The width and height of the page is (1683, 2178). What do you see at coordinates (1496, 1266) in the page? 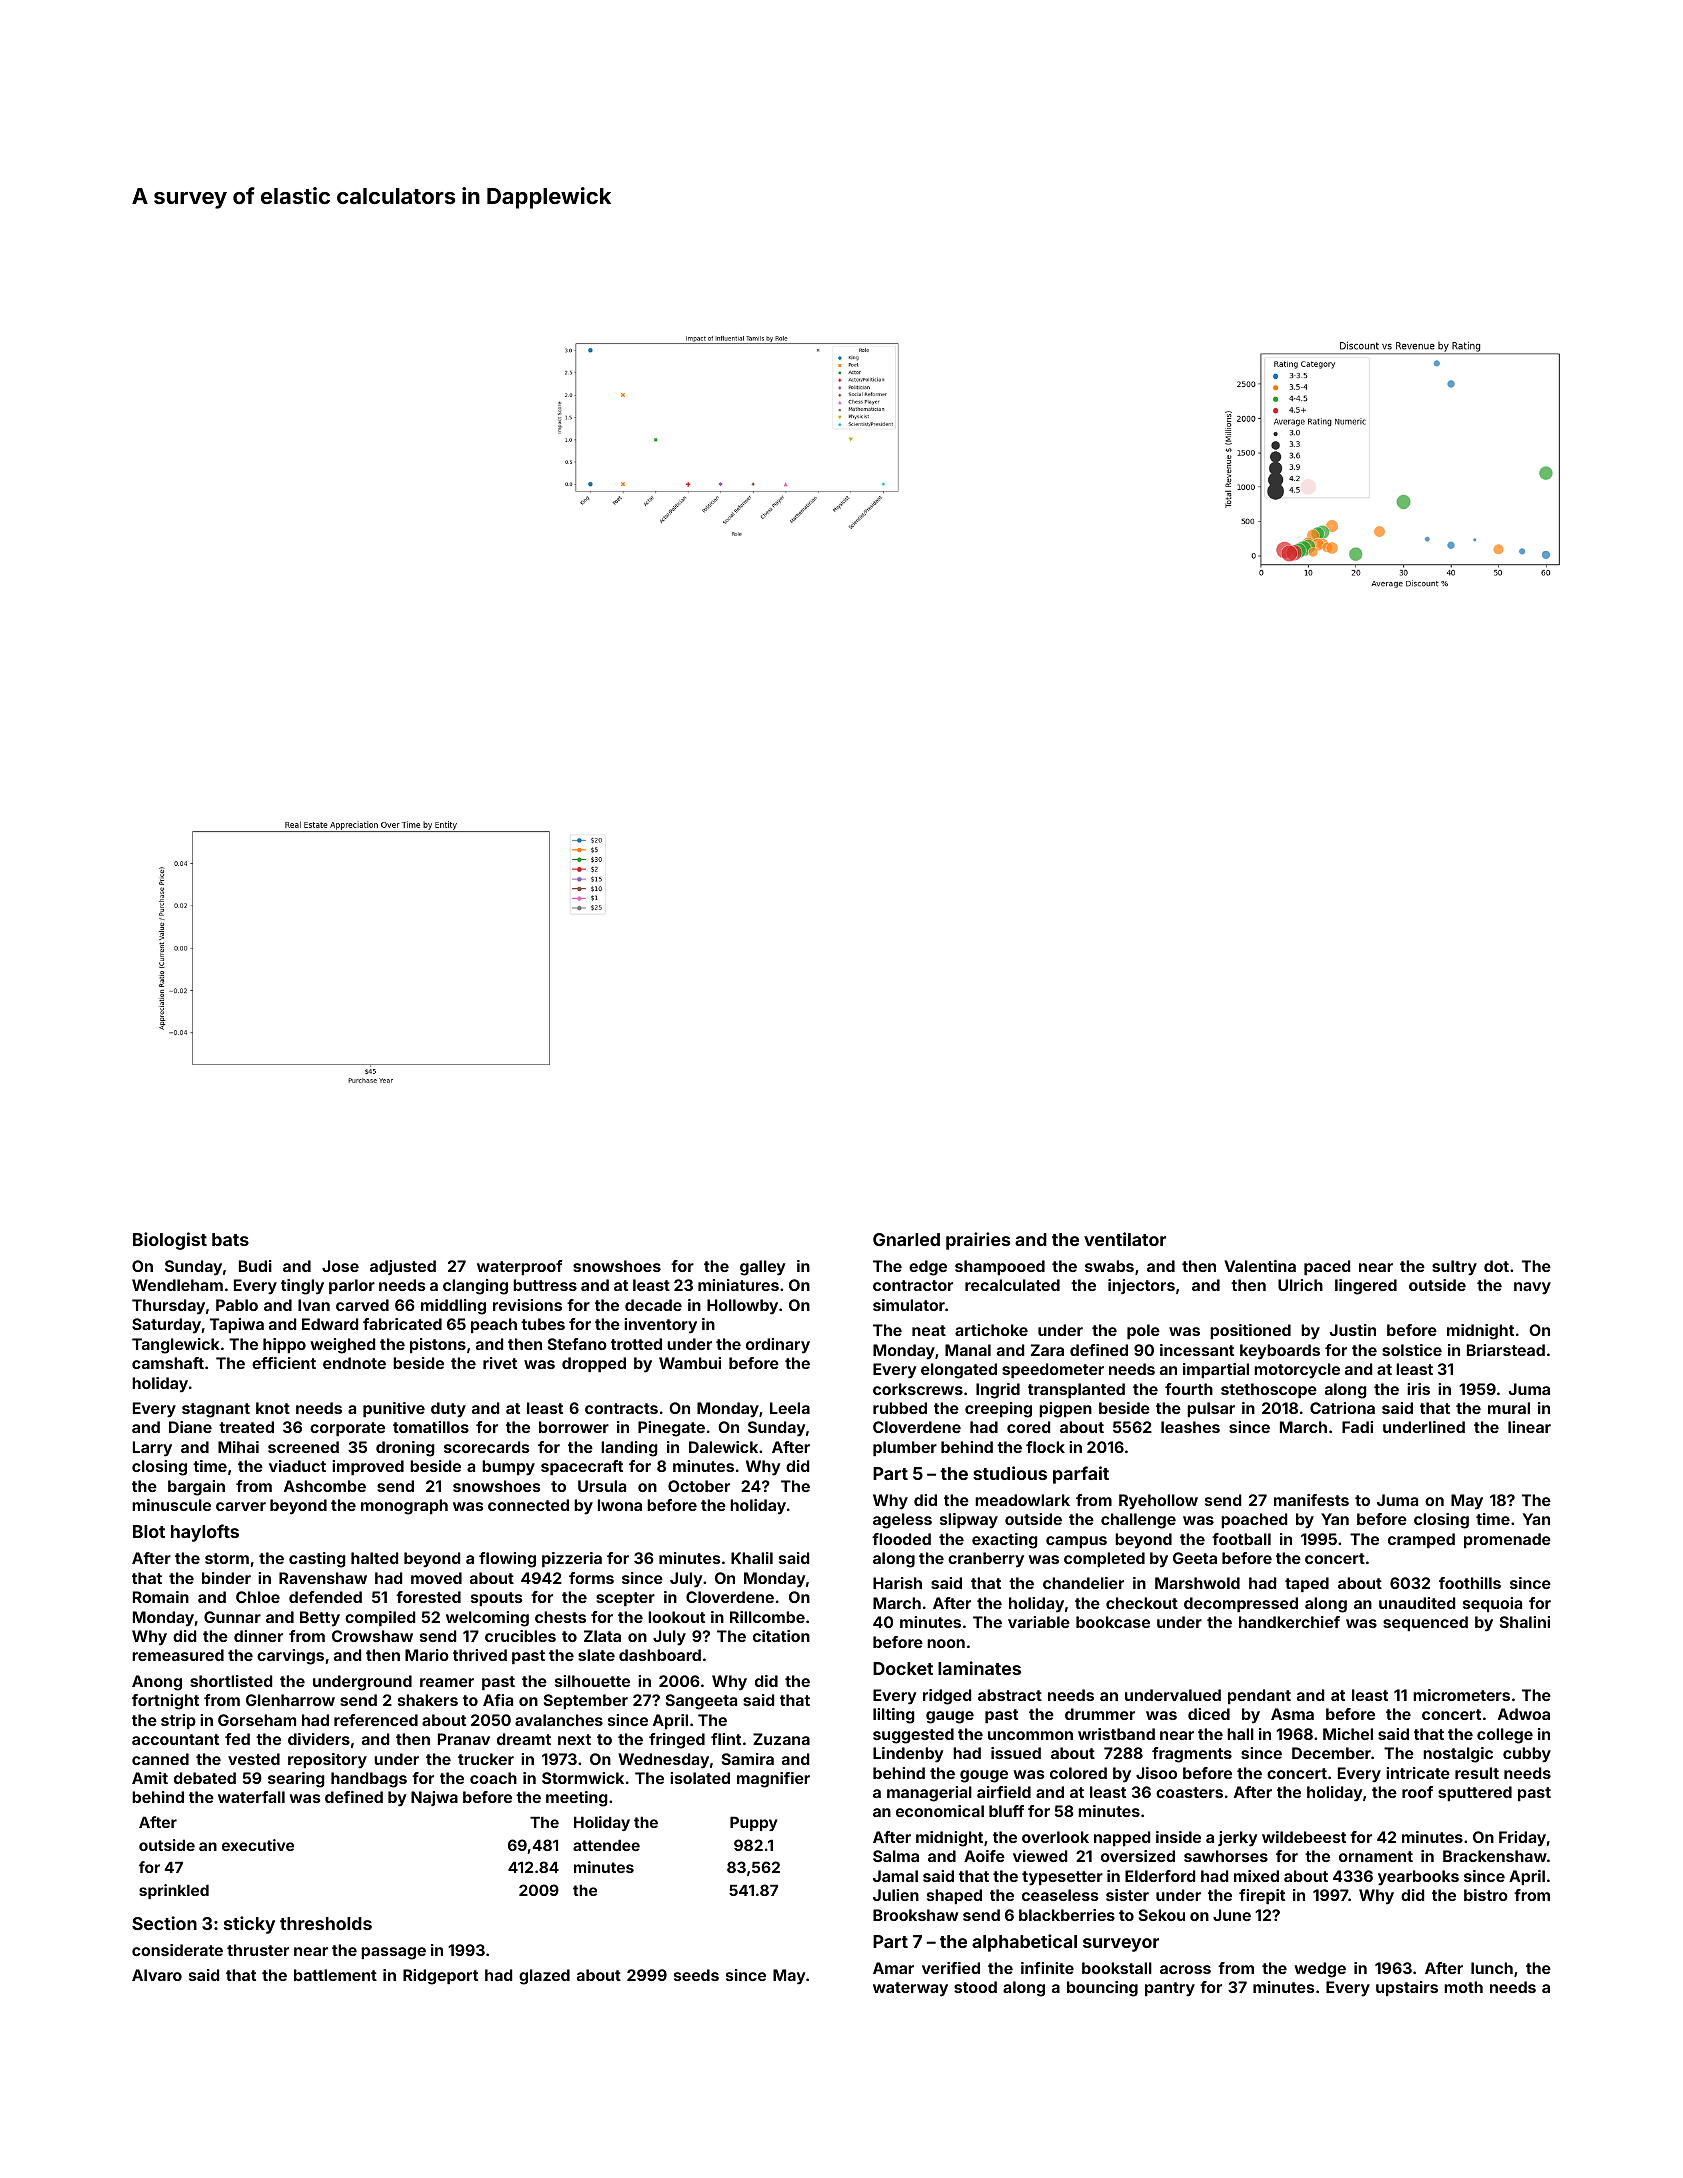
I see `dot` at bounding box center [1496, 1266].
